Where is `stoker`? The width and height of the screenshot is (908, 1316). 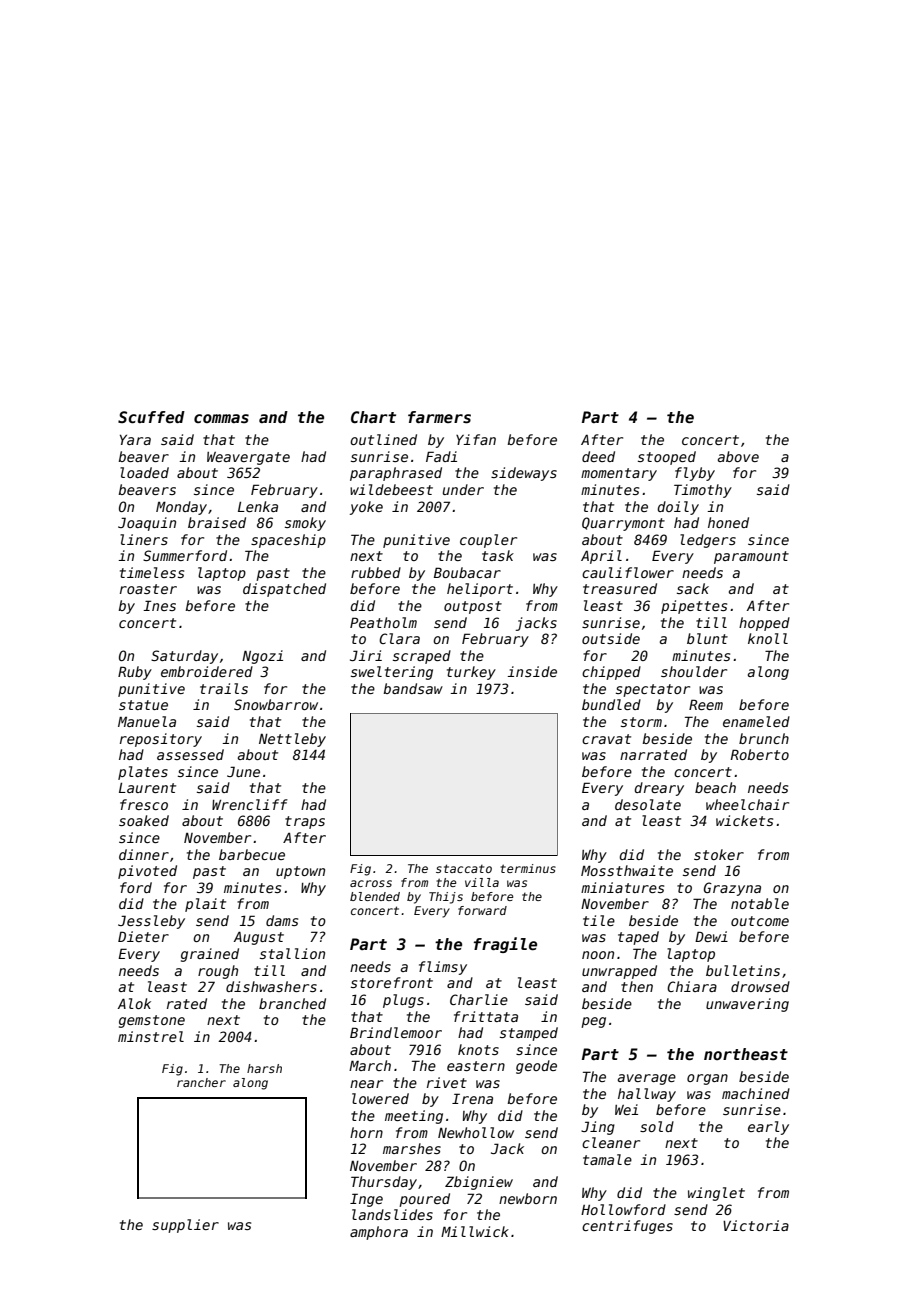
stoker is located at coordinates (719, 854).
